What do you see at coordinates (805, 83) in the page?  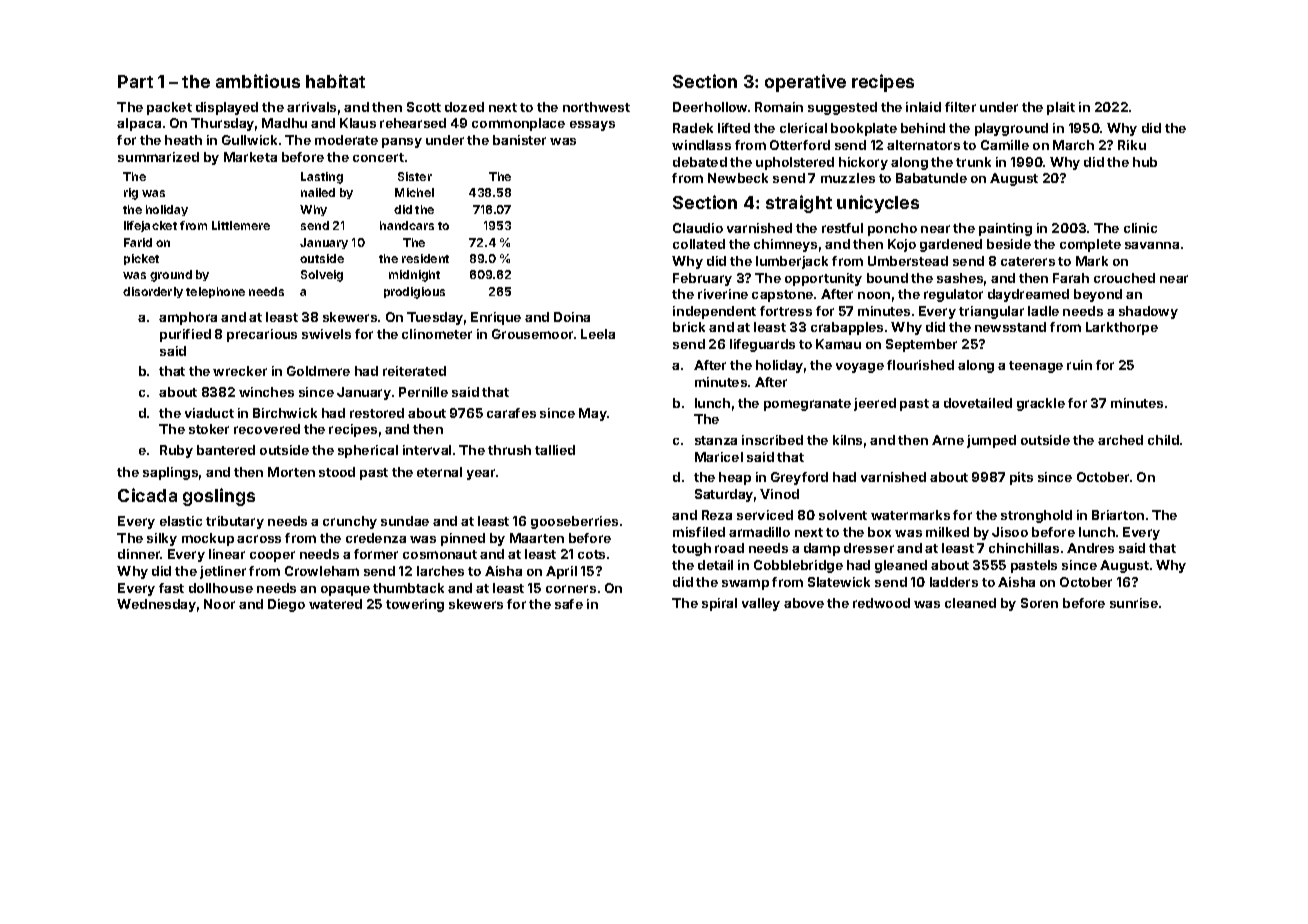 I see `operative` at bounding box center [805, 83].
